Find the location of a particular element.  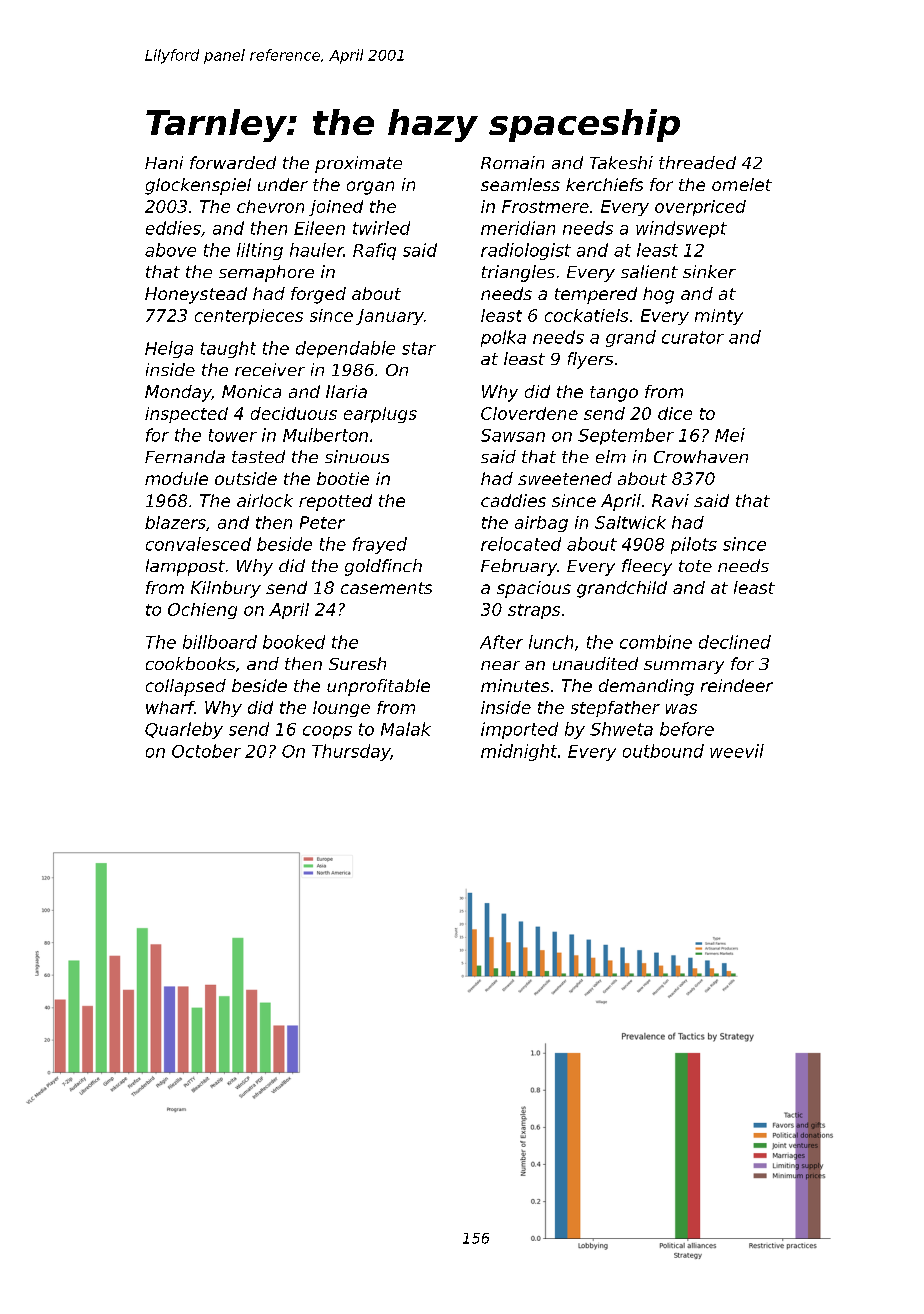

Honeystead is located at coordinates (196, 295).
